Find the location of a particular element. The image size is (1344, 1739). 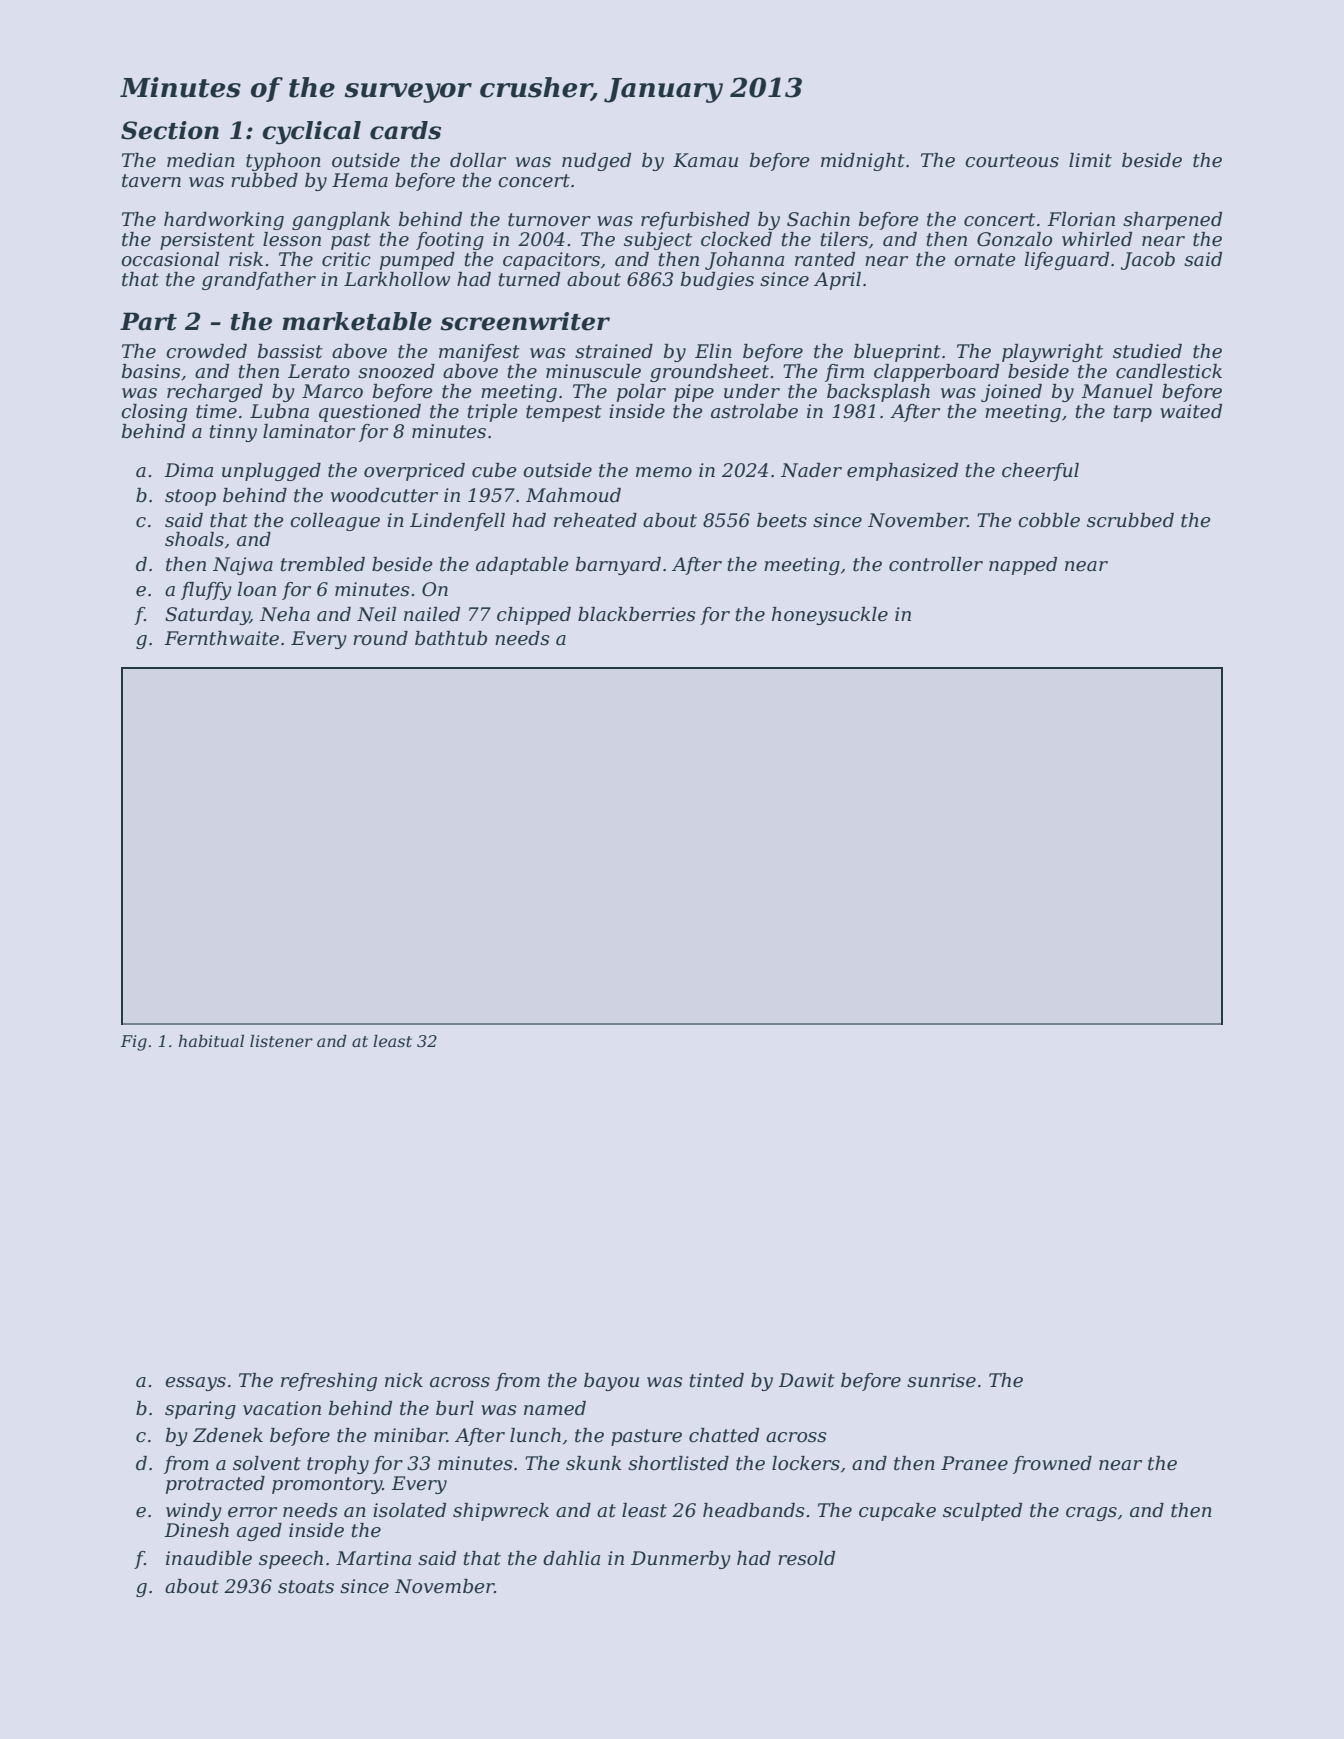

cards is located at coordinates (405, 130).
